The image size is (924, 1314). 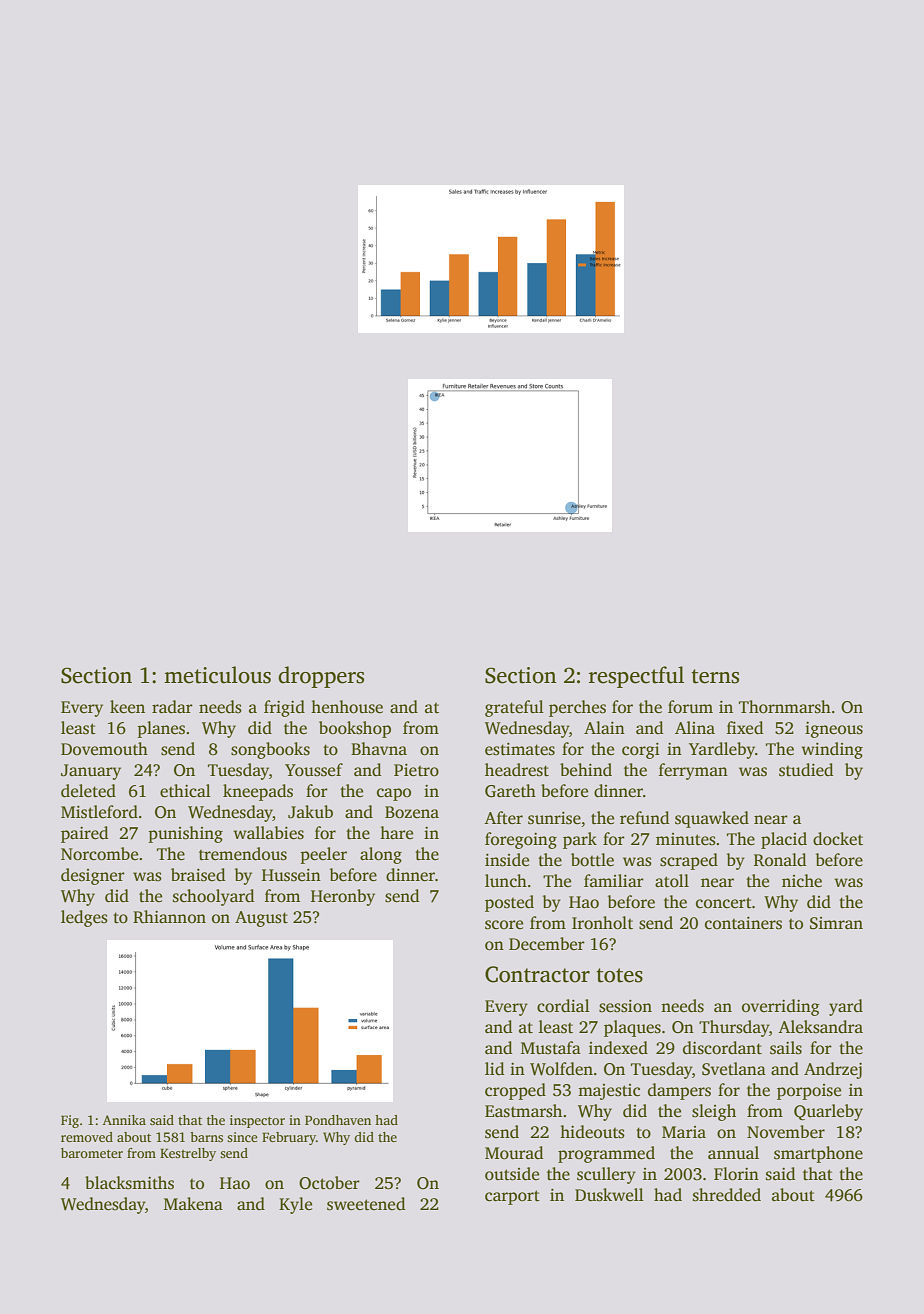 I want to click on inspector, so click(x=257, y=1121).
